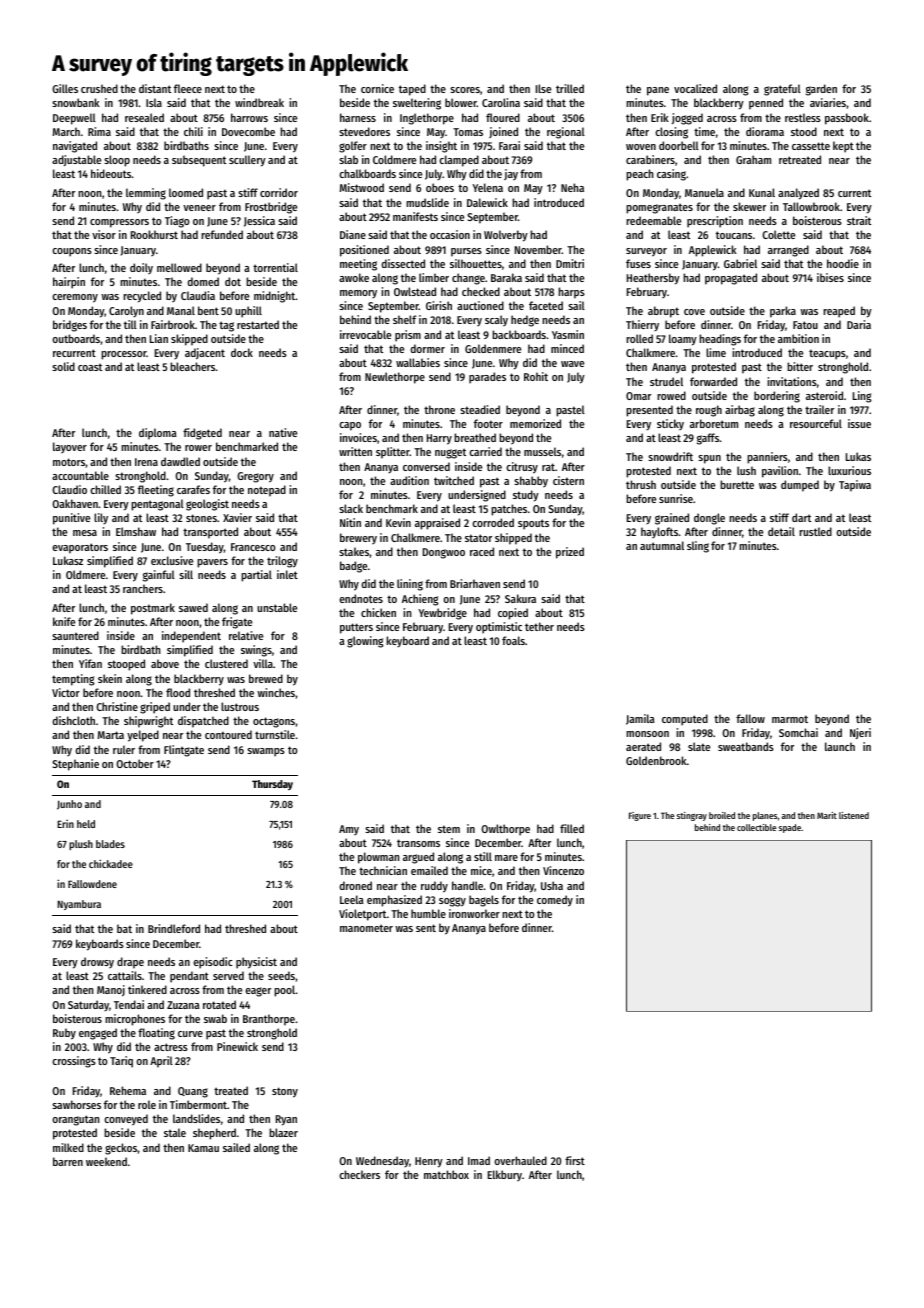 The image size is (924, 1308). What do you see at coordinates (249, 117) in the screenshot?
I see `harrows` at bounding box center [249, 117].
